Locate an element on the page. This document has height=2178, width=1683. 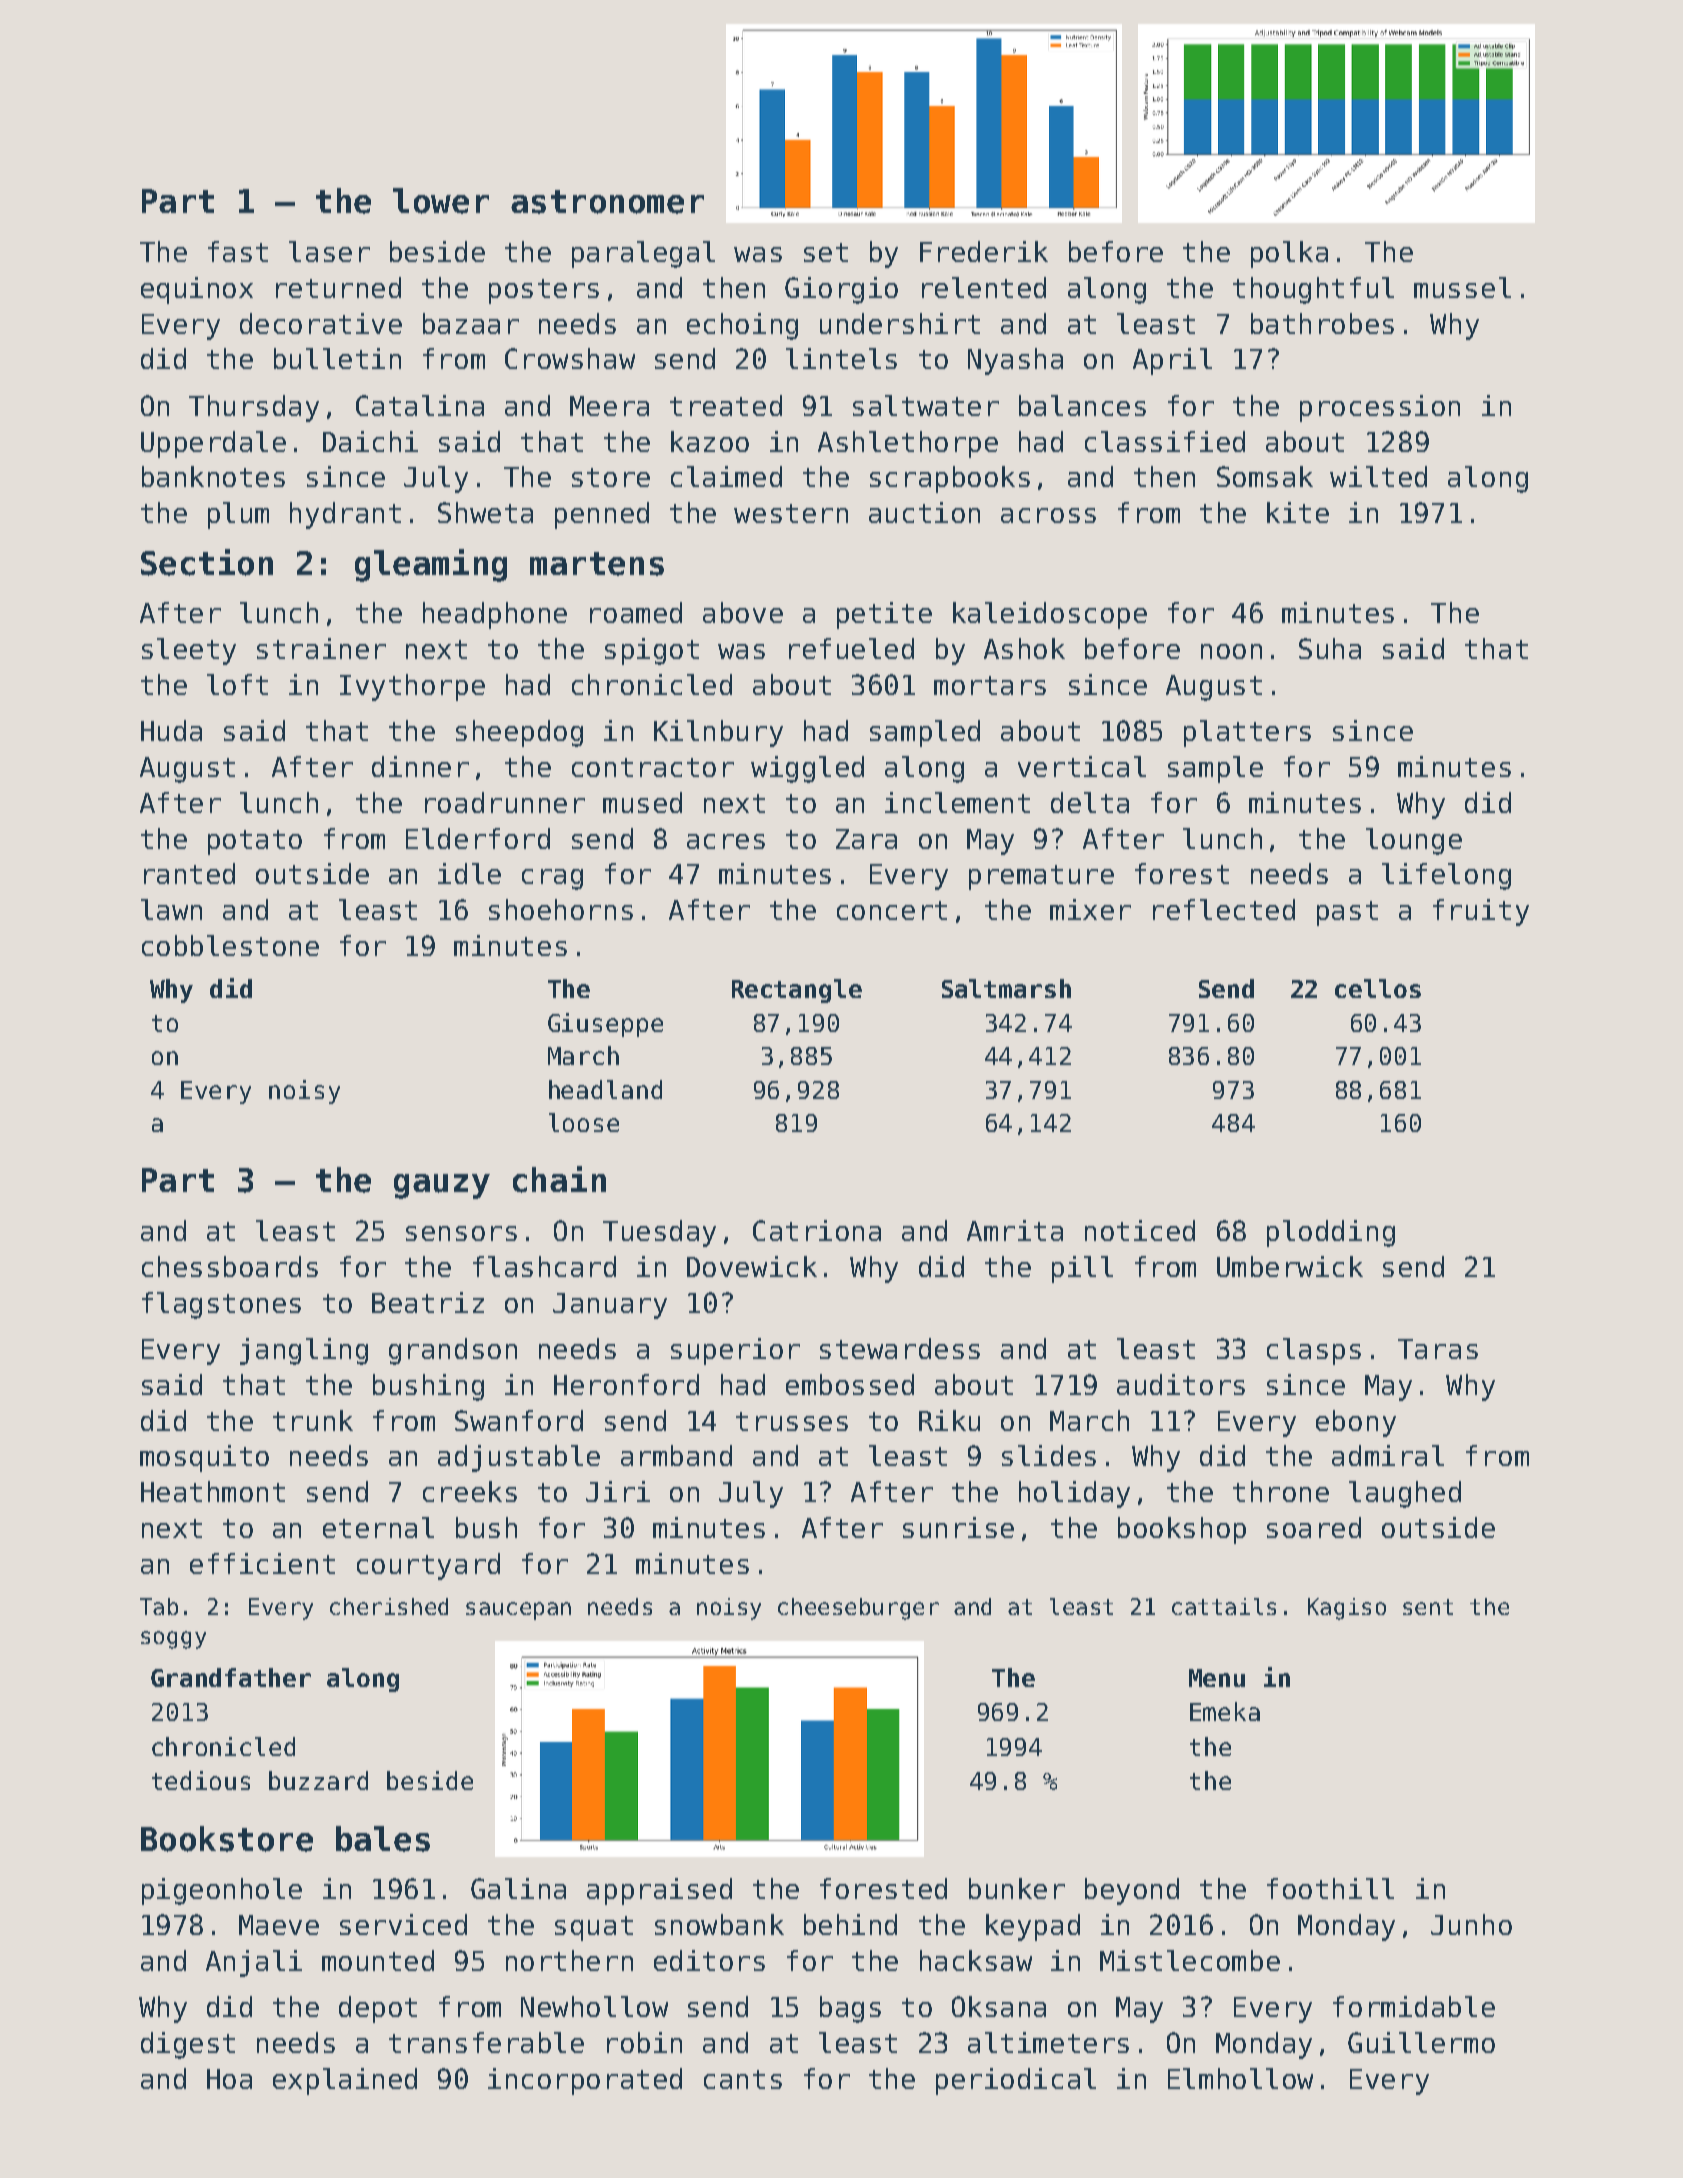
hacksaw is located at coordinates (976, 1960).
